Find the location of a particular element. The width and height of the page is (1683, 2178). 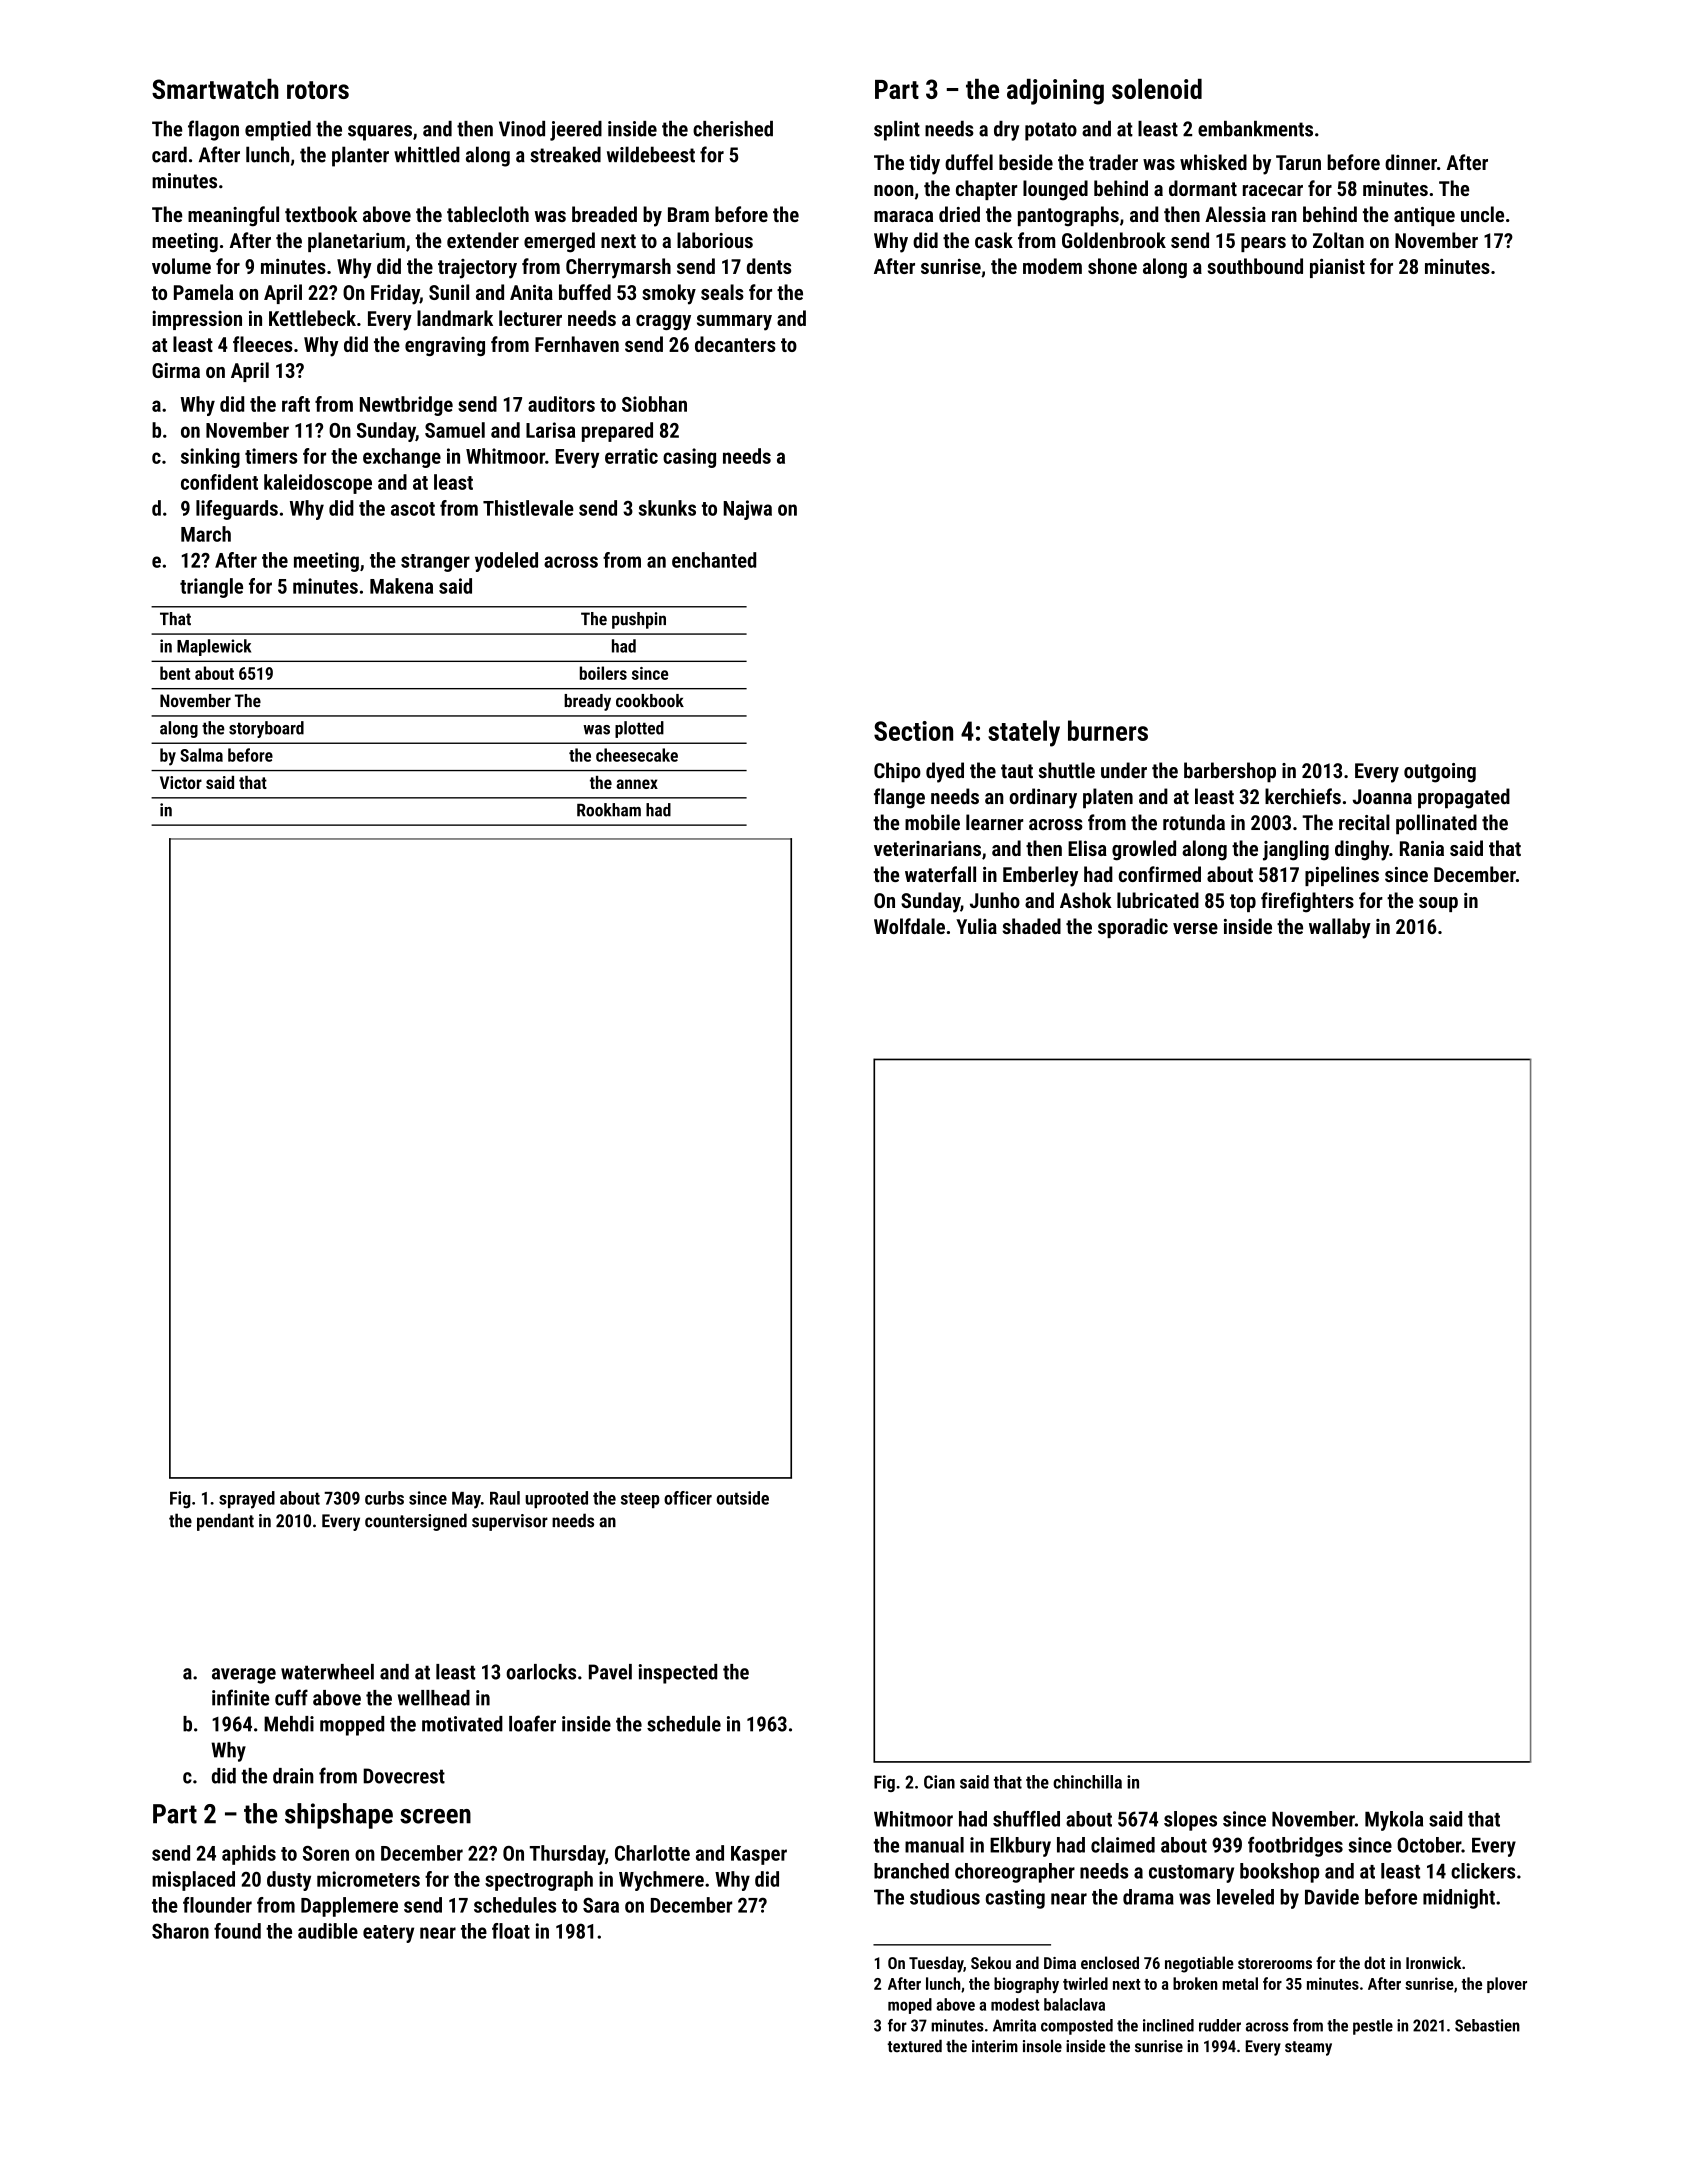

float is located at coordinates (511, 1931).
